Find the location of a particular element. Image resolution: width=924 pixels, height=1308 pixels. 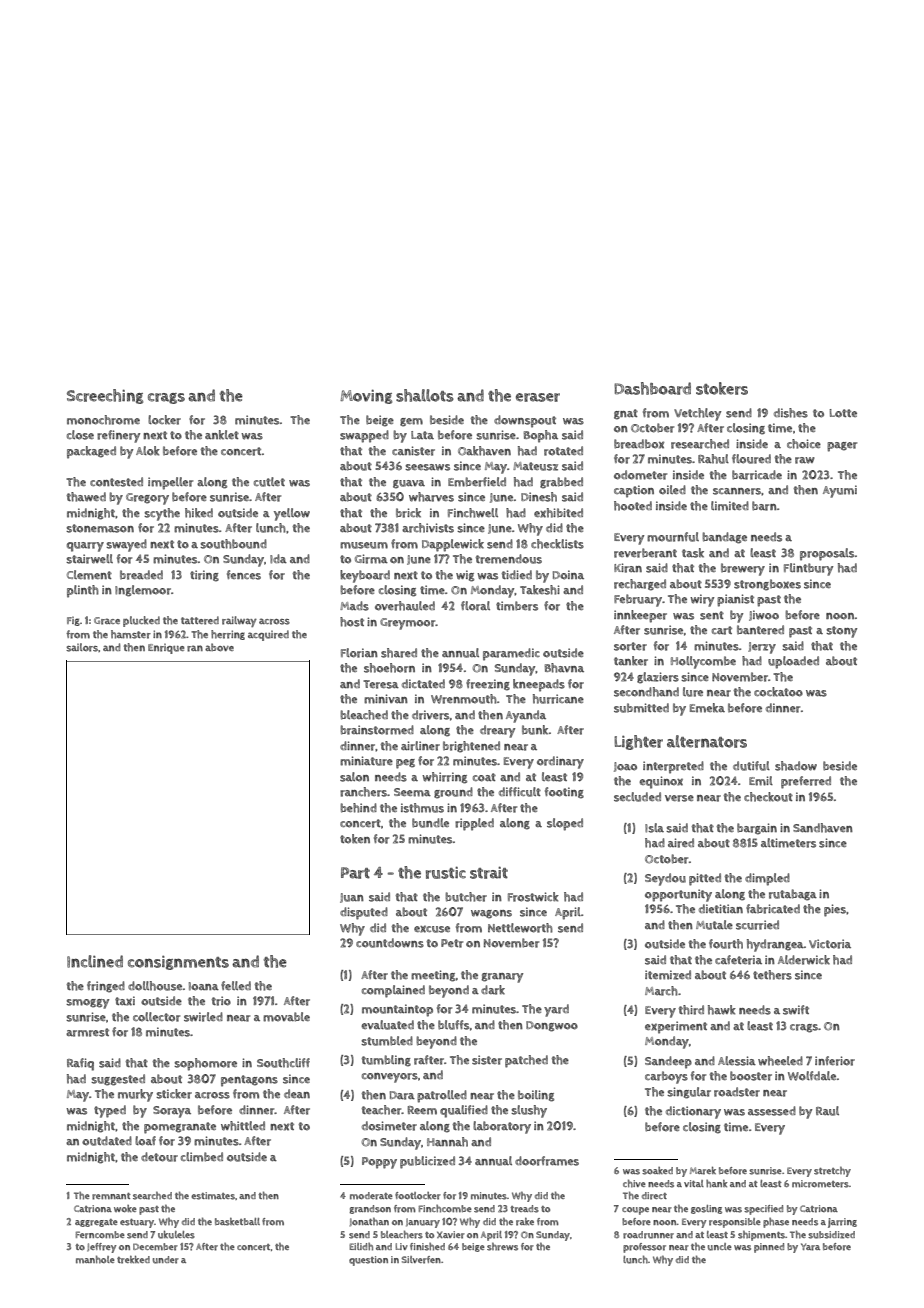

professor is located at coordinates (644, 1248).
